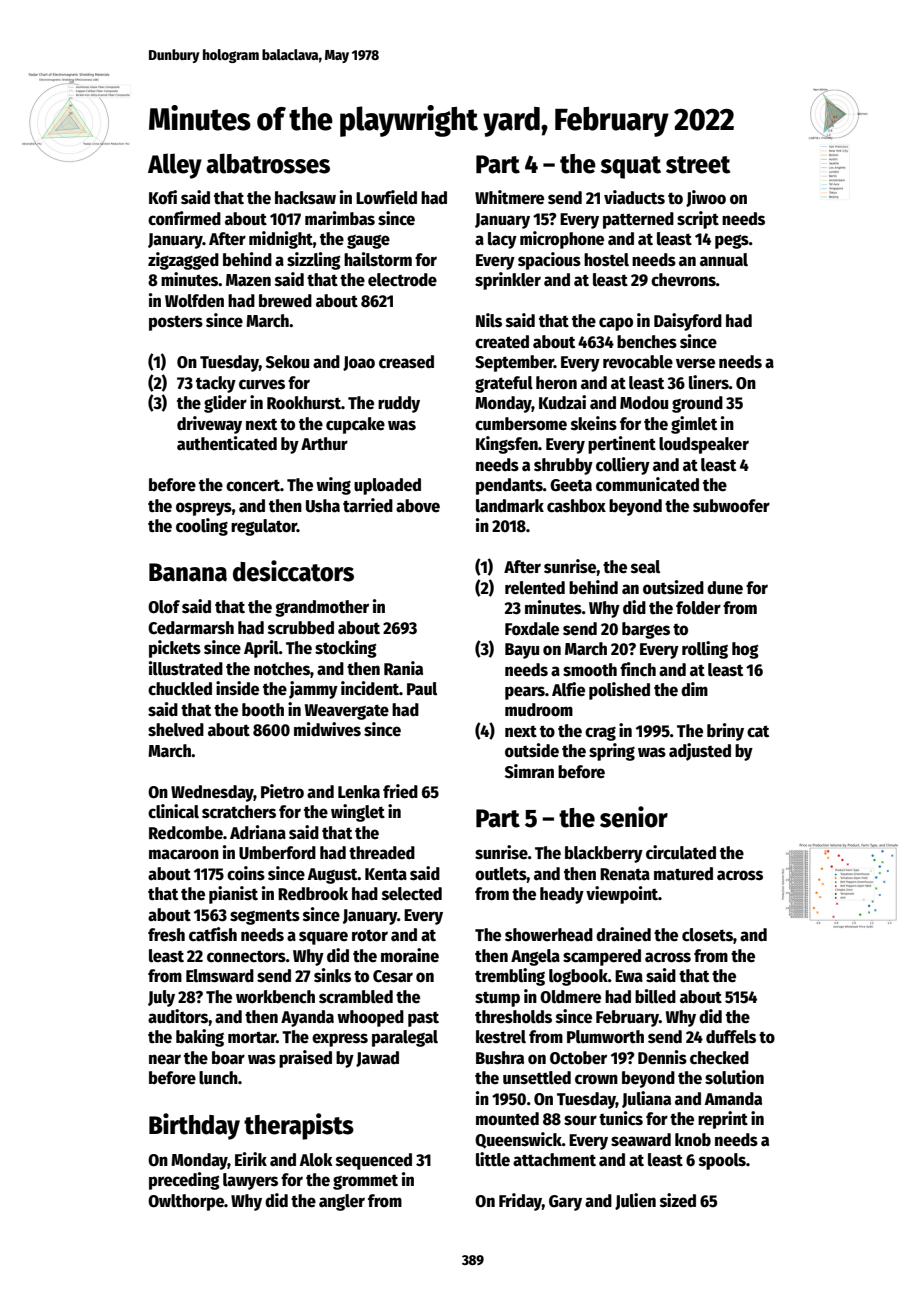  Describe the element at coordinates (400, 791) in the page. I see `fried` at that location.
